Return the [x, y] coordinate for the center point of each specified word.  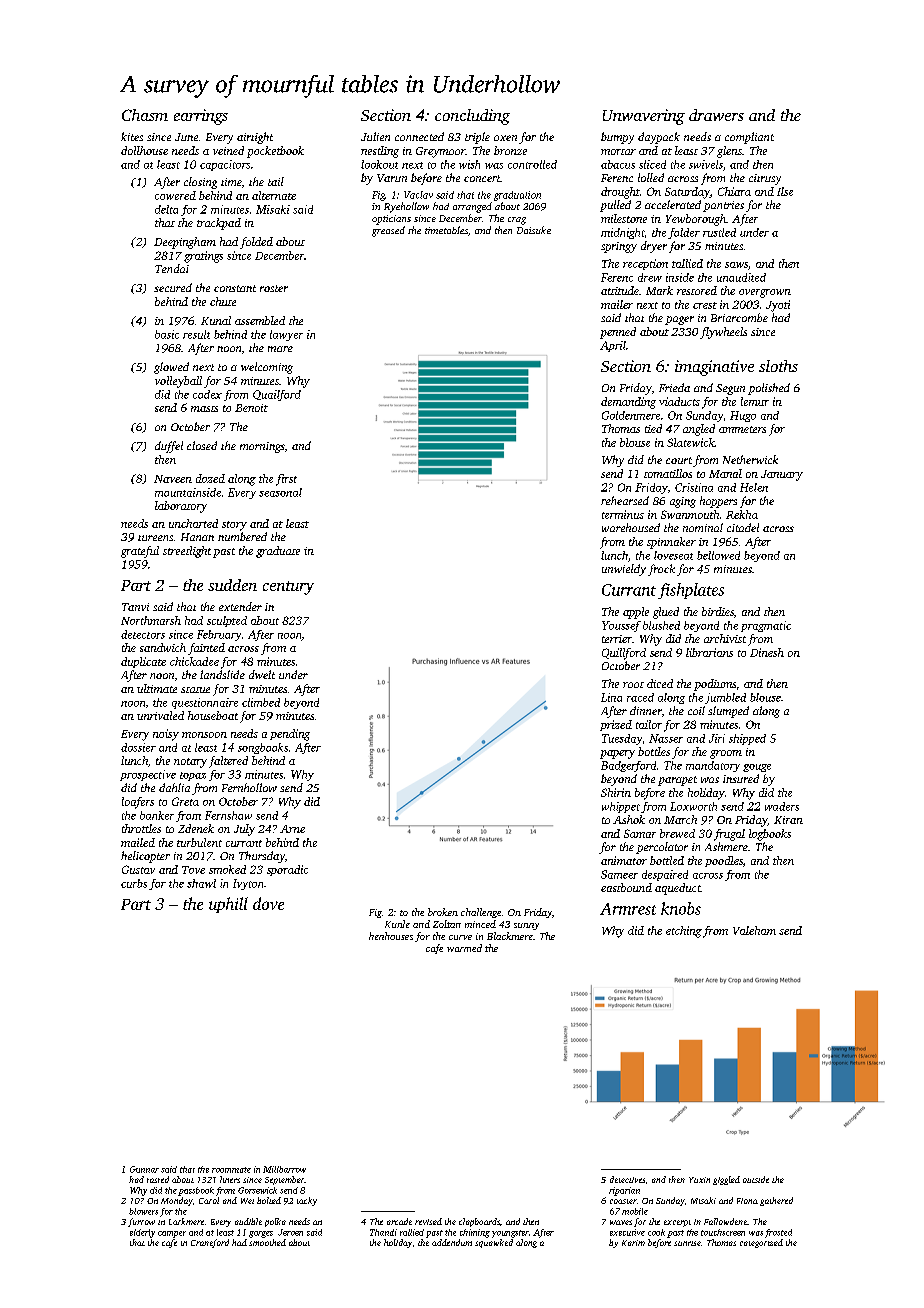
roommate [231, 1170]
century [288, 588]
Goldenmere [631, 415]
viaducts [679, 401]
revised [428, 1221]
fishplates [691, 591]
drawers [716, 115]
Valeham [754, 930]
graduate [278, 552]
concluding [472, 117]
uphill [228, 905]
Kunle [397, 924]
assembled [260, 320]
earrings [201, 117]
